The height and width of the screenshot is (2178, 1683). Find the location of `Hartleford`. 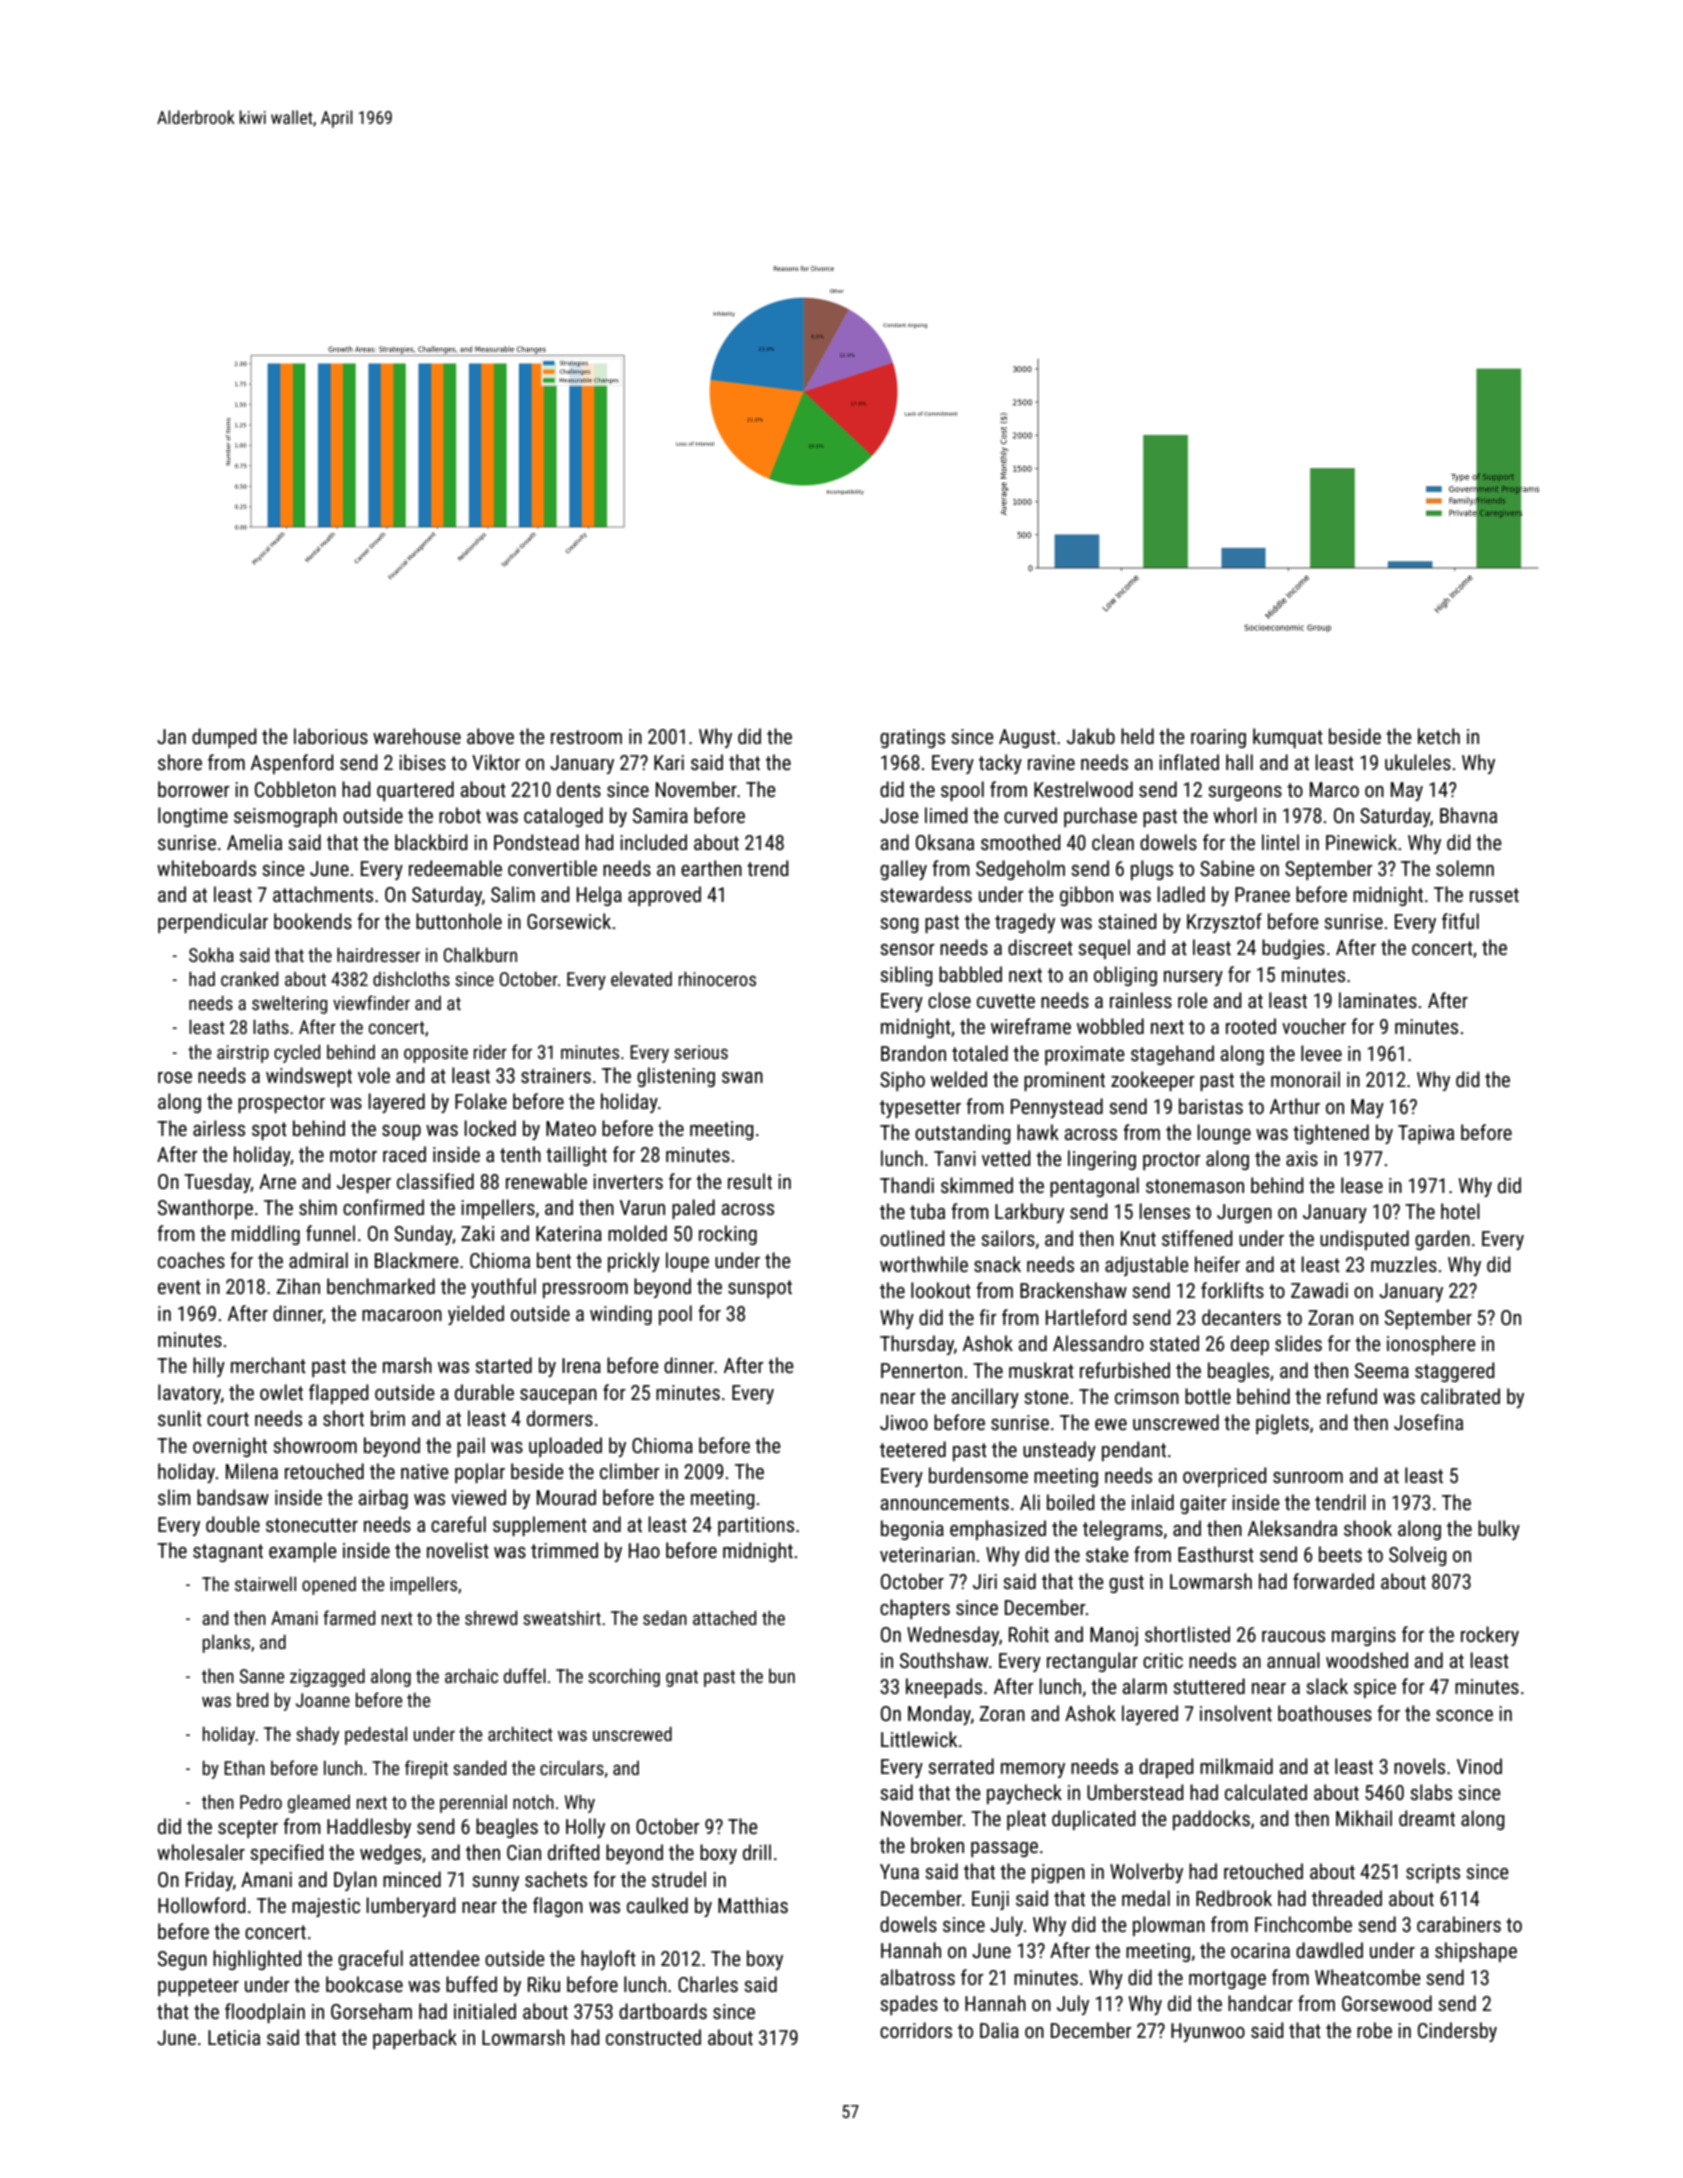

Hartleford is located at coordinates (1086, 1317).
